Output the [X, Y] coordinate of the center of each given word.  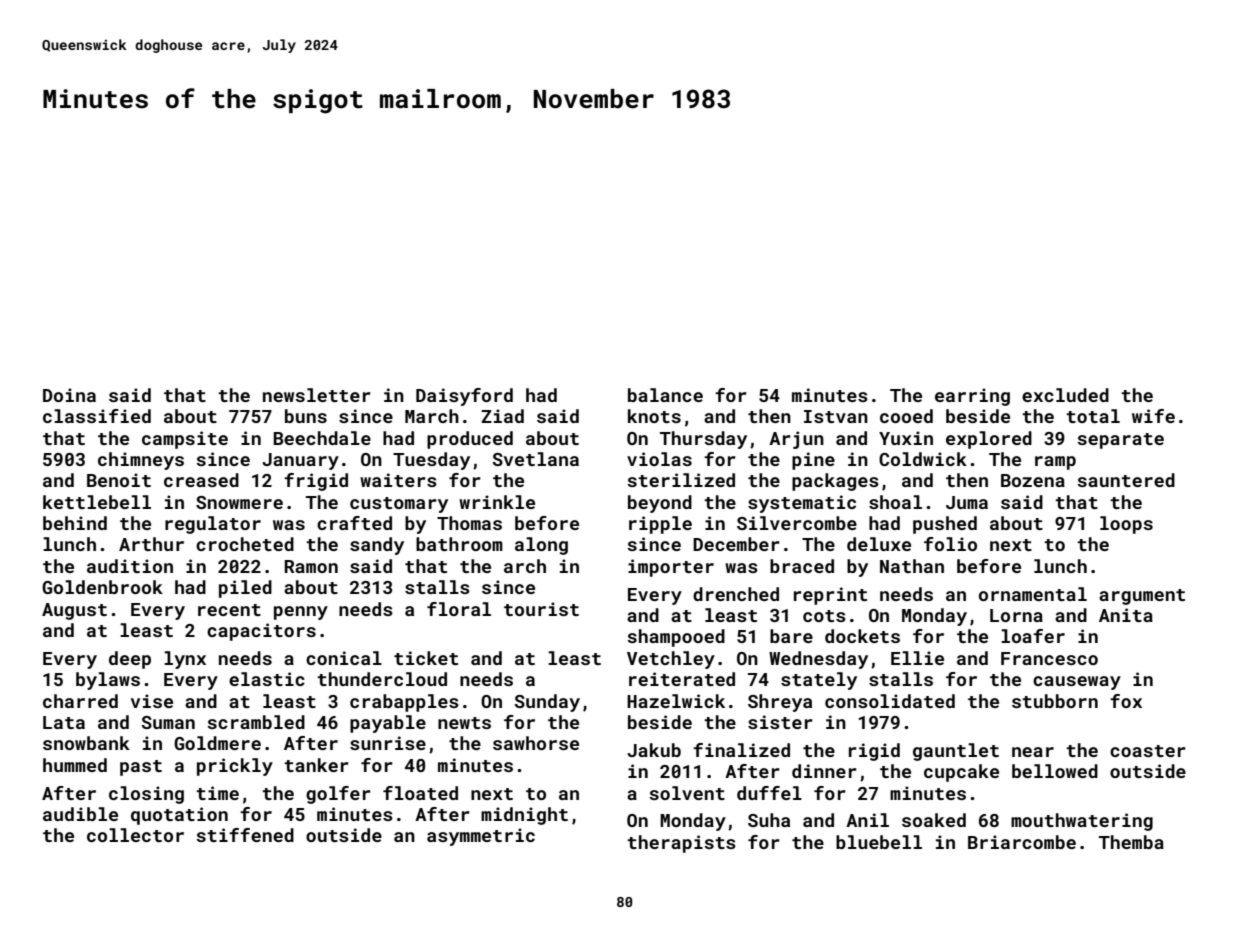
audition [130, 566]
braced [802, 566]
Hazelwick [676, 701]
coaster [1148, 751]
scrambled [256, 722]
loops [1126, 525]
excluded [1065, 395]
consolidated [890, 701]
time [217, 793]
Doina [69, 395]
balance [665, 395]
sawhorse [536, 743]
